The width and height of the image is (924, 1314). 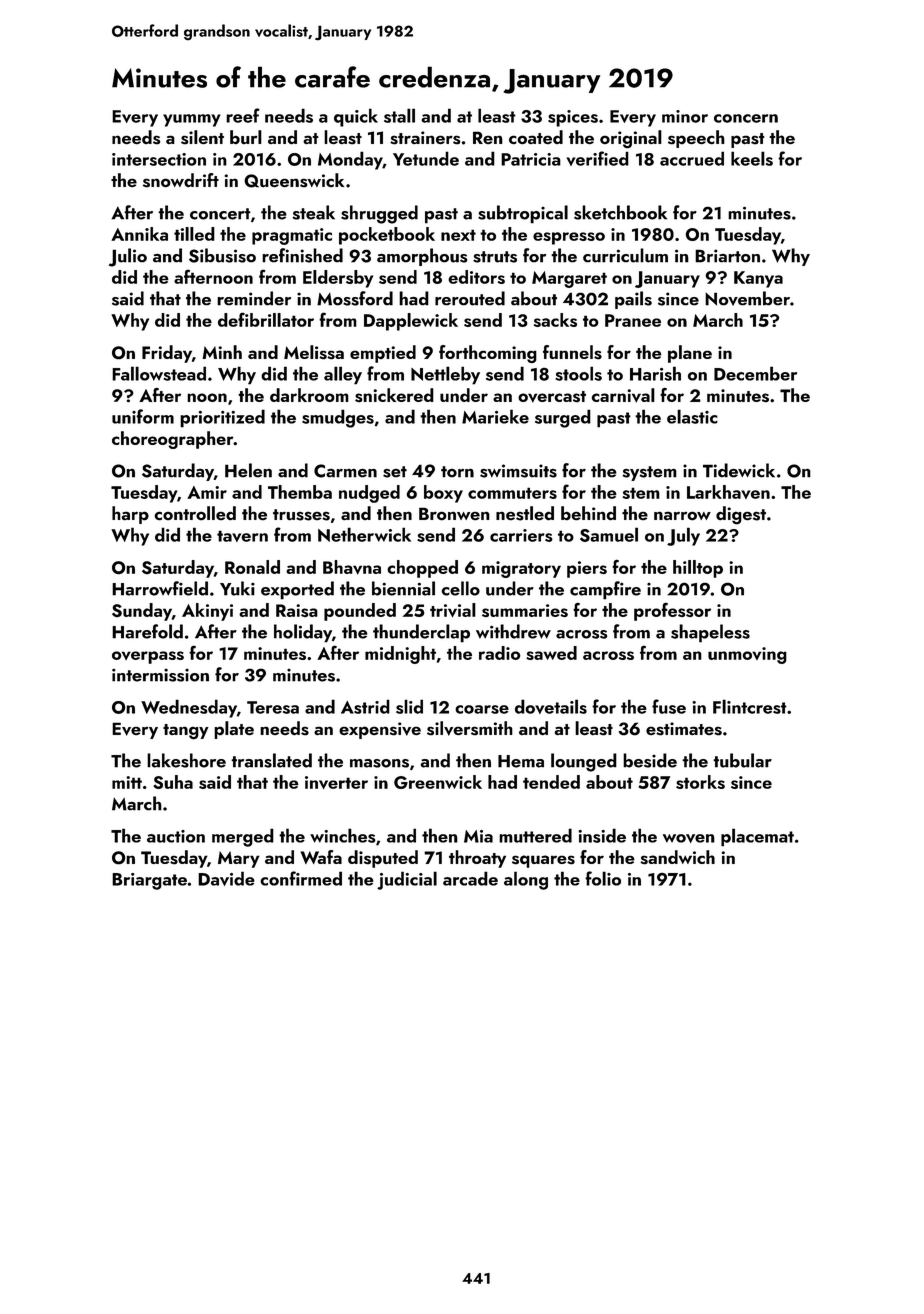 I want to click on tangy, so click(x=186, y=731).
